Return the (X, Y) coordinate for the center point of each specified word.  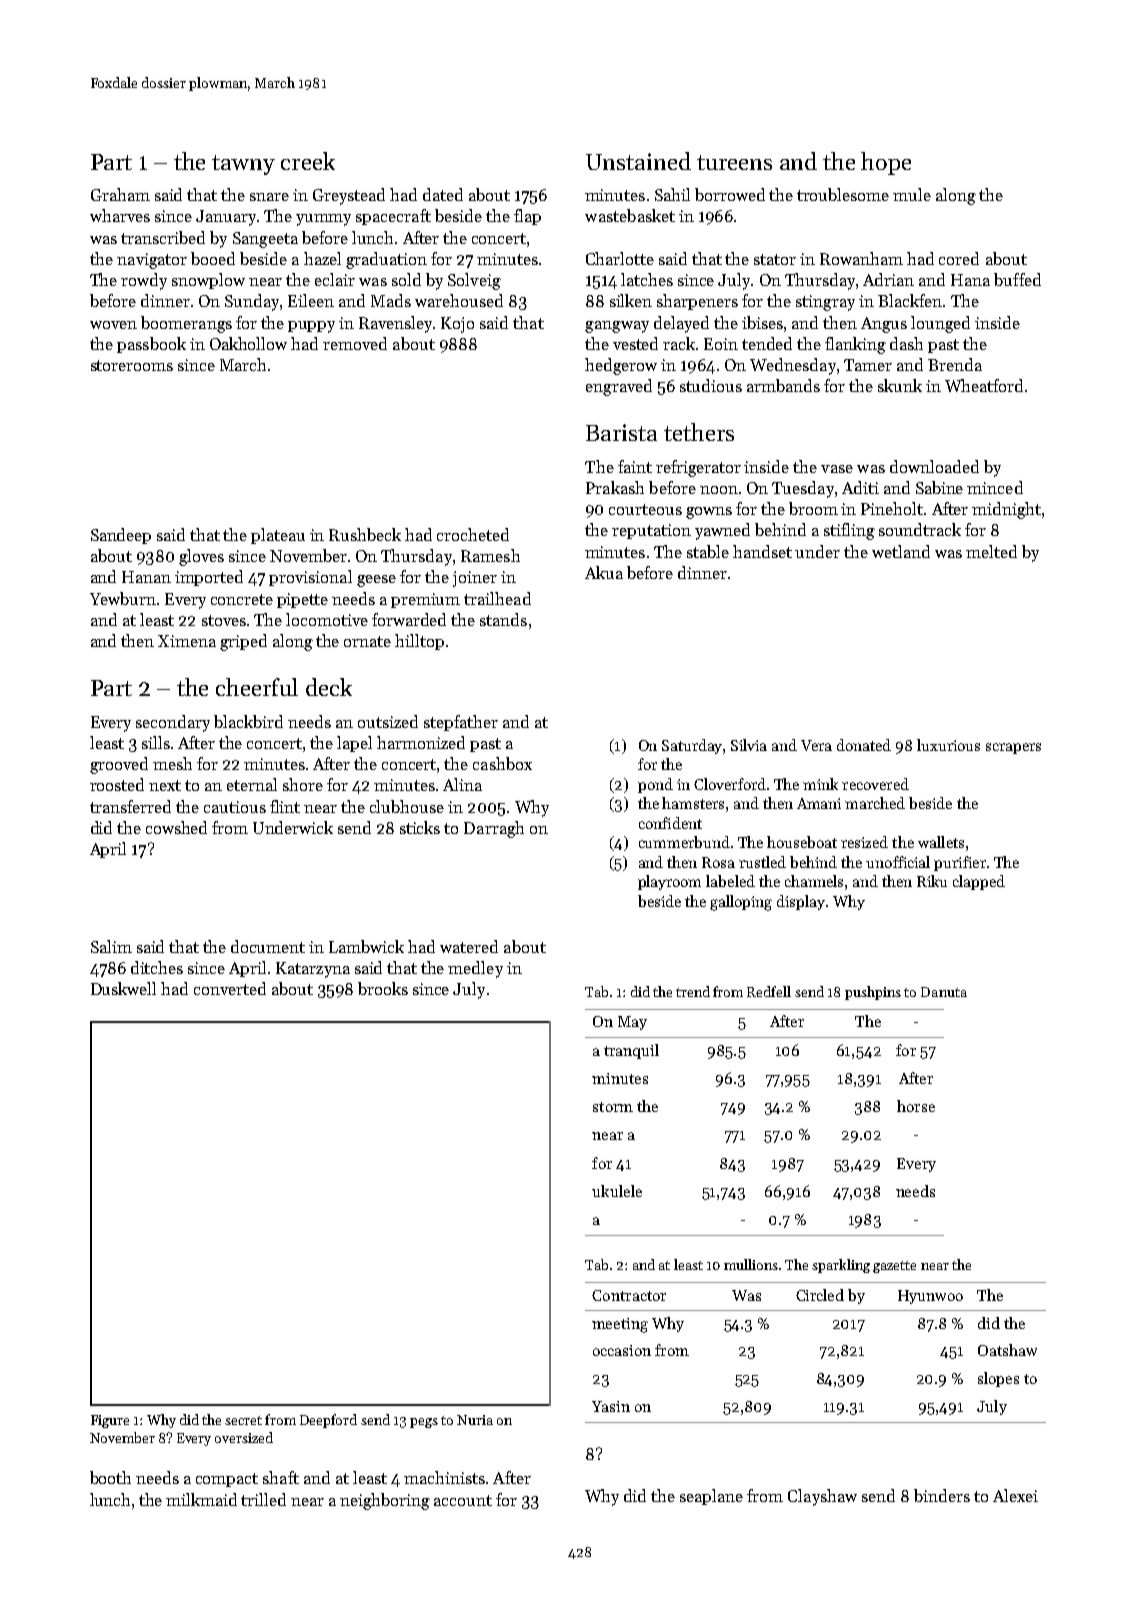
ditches (157, 967)
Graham (120, 194)
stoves (224, 620)
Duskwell (123, 988)
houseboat (802, 842)
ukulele (617, 1191)
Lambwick (366, 946)
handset (762, 551)
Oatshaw (1007, 1350)
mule (912, 194)
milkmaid (201, 1499)
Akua (604, 572)
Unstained (638, 161)
